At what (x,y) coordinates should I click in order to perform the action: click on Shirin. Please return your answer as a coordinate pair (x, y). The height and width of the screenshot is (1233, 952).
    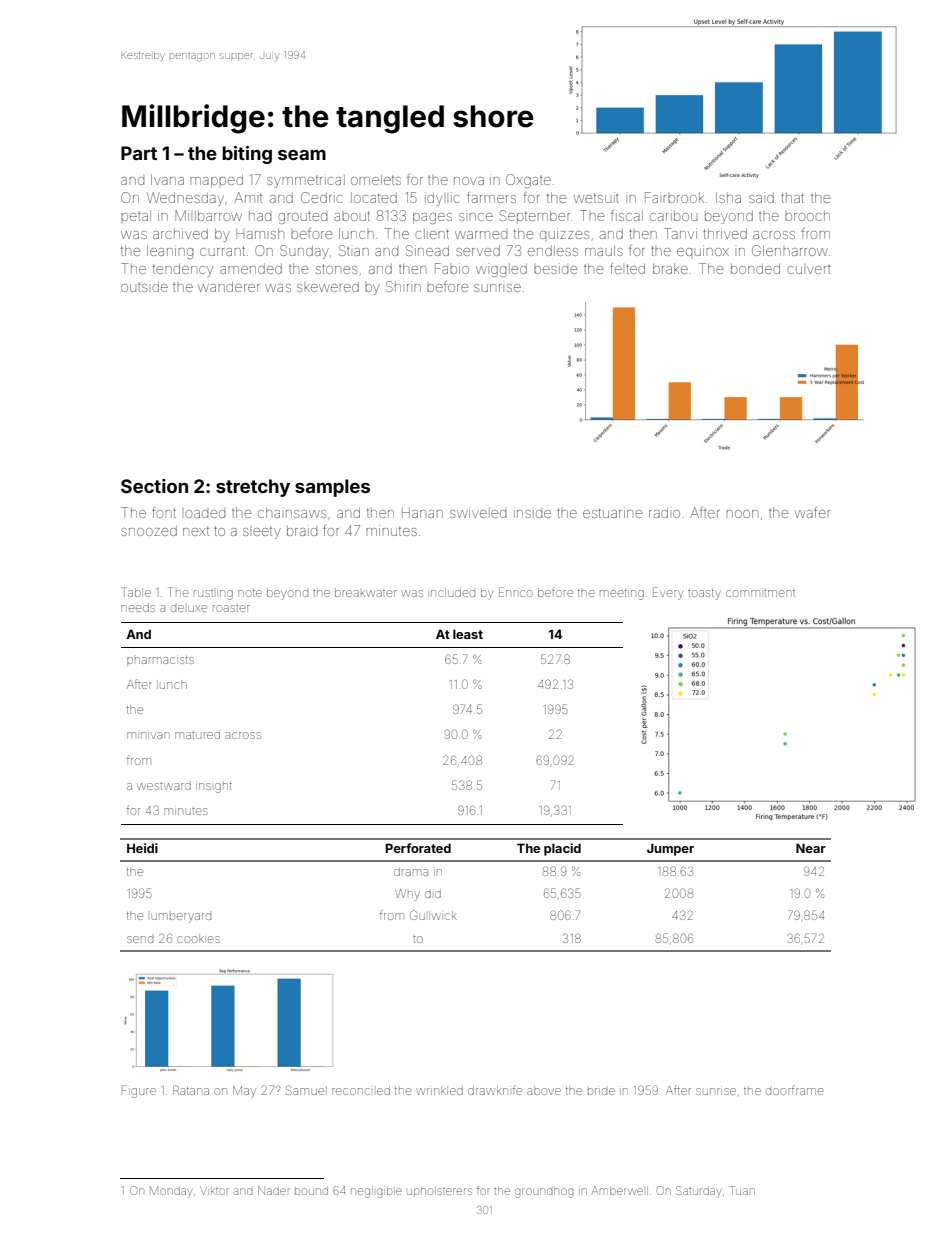
    Looking at the image, I should click on (403, 286).
